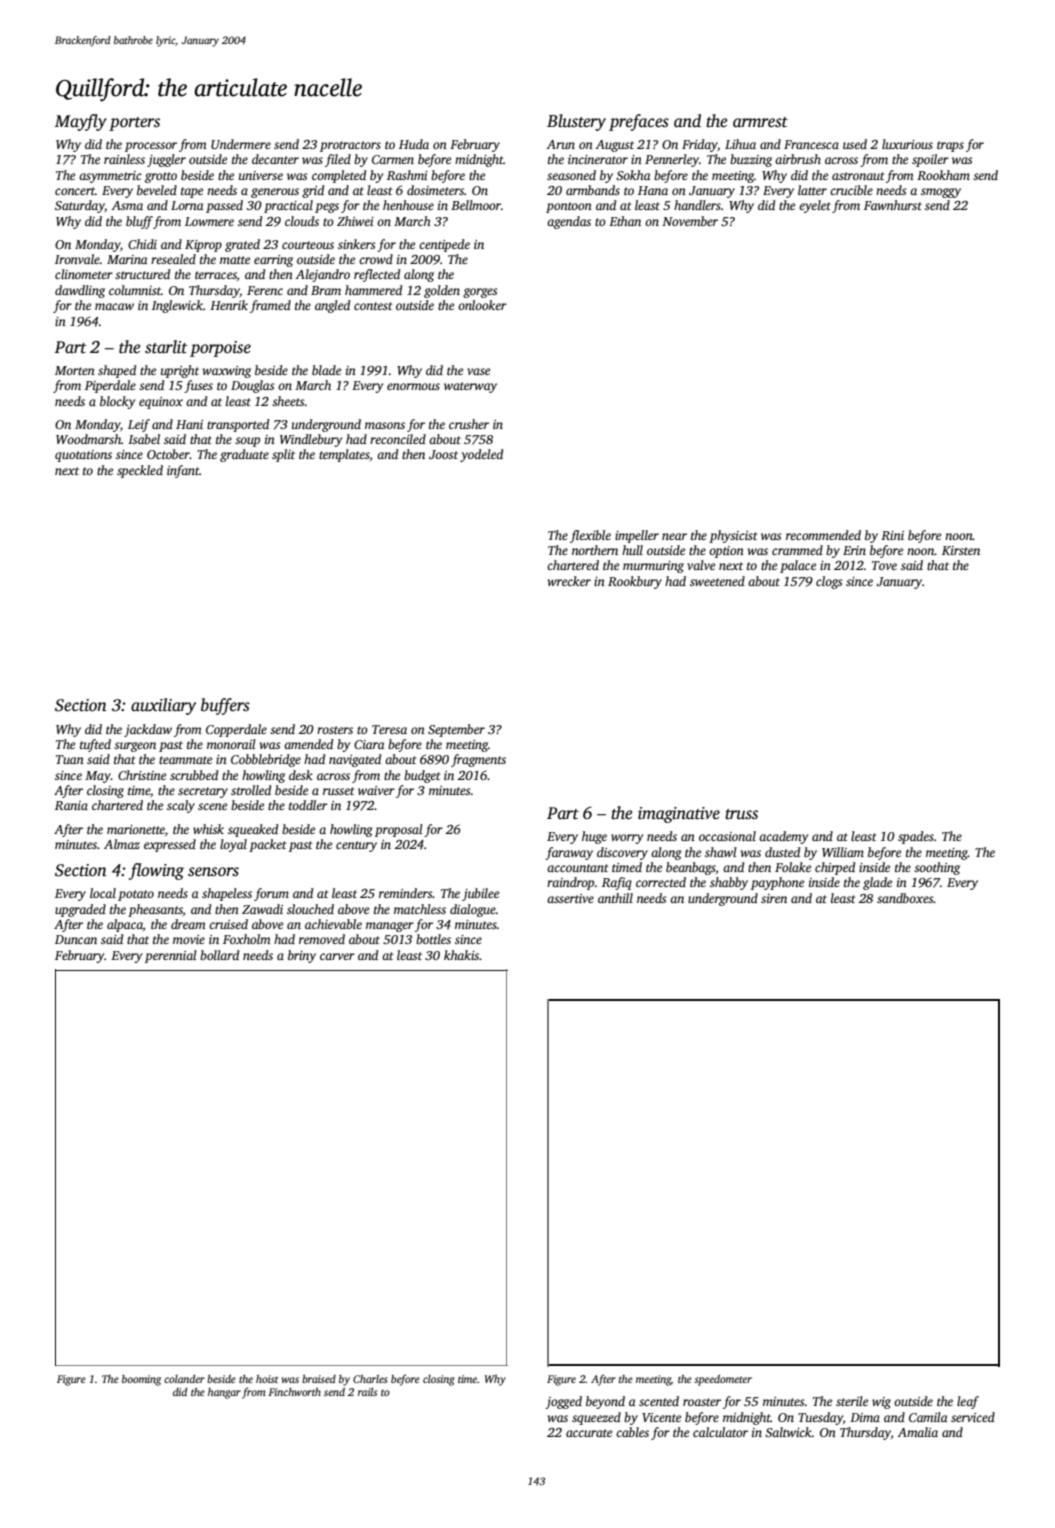  Describe the element at coordinates (482, 305) in the screenshot. I see `onlooker` at that location.
